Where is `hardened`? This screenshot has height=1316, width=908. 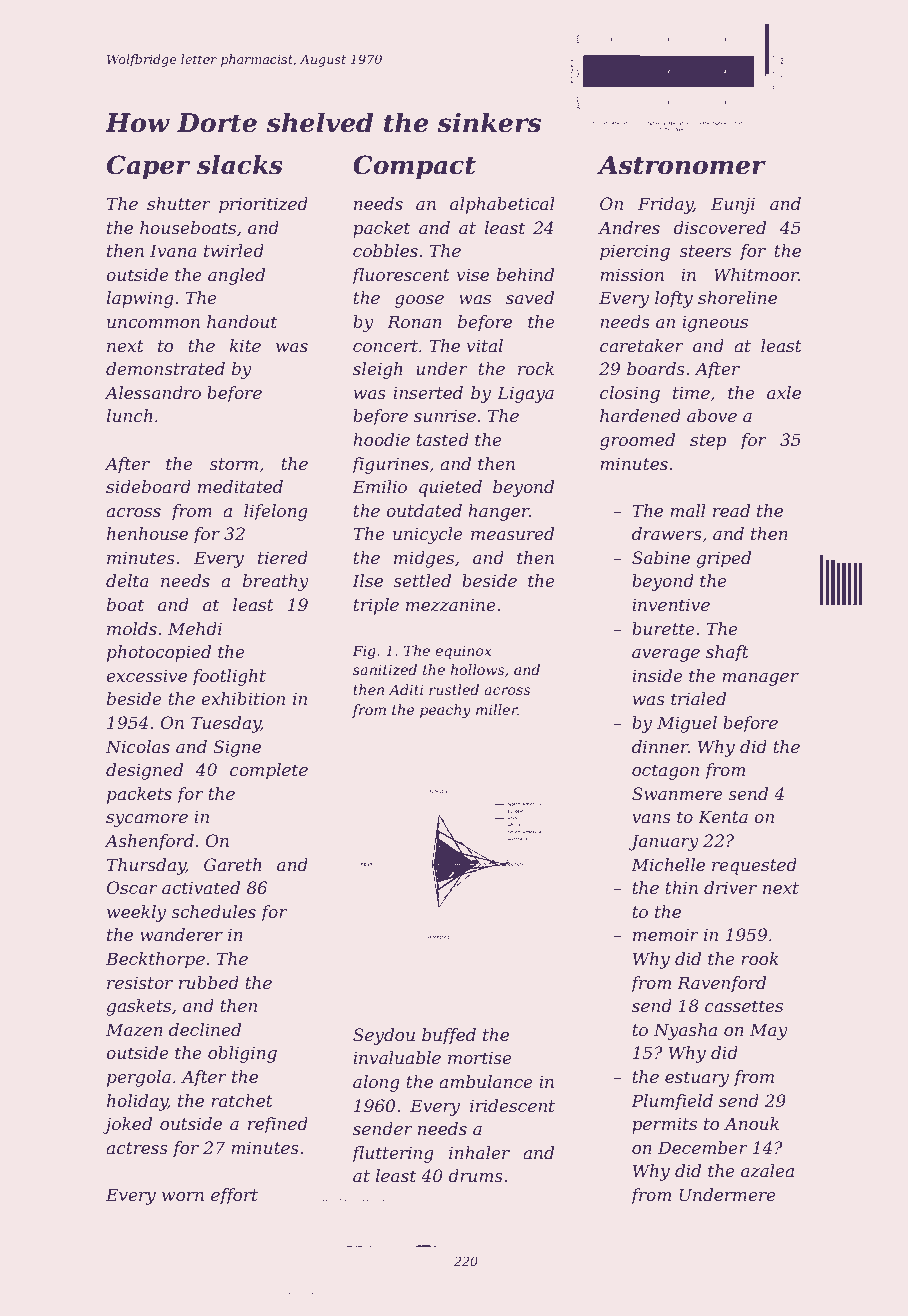
hardened is located at coordinates (640, 415).
